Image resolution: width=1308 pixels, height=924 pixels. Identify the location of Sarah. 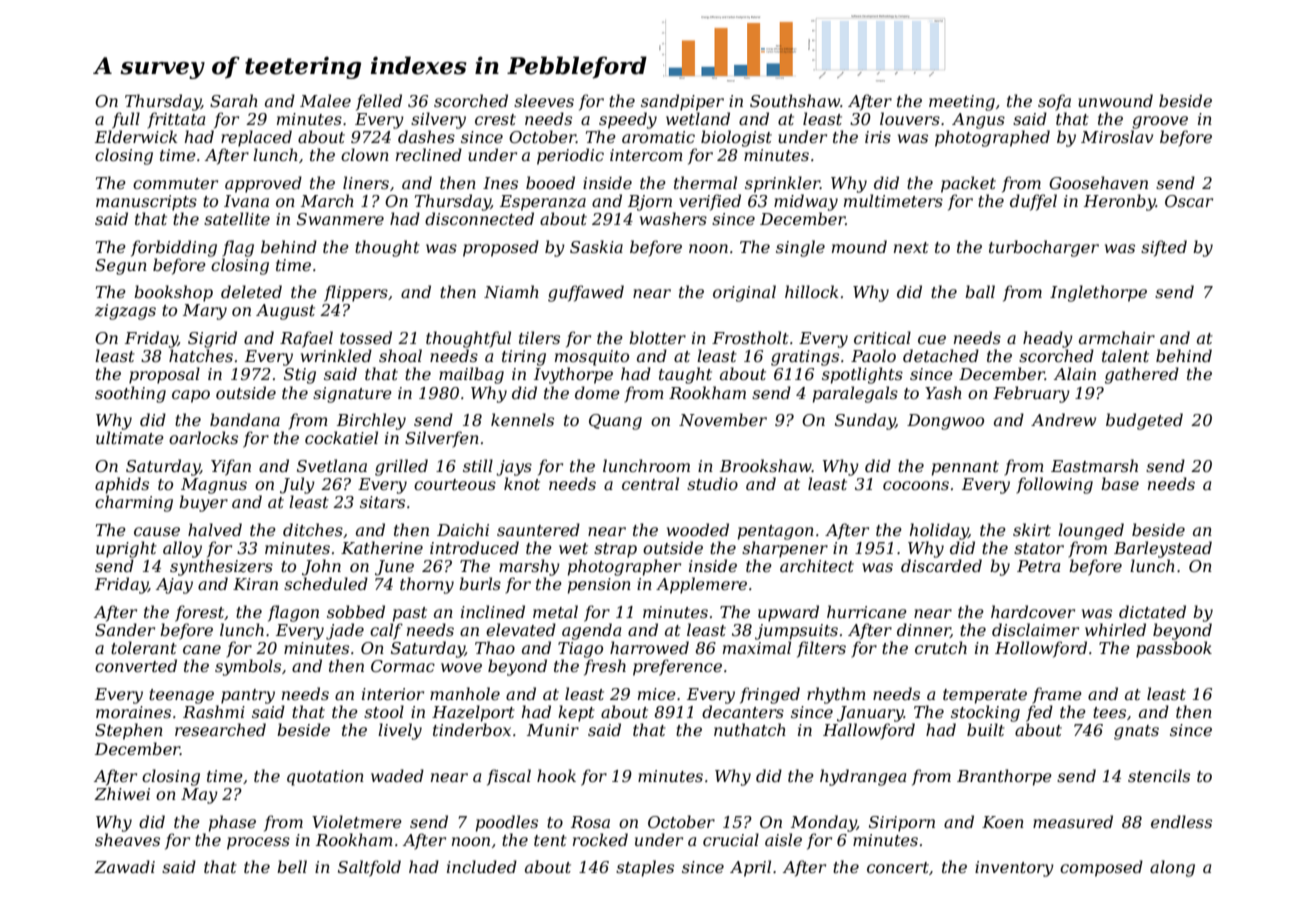
(234, 100).
